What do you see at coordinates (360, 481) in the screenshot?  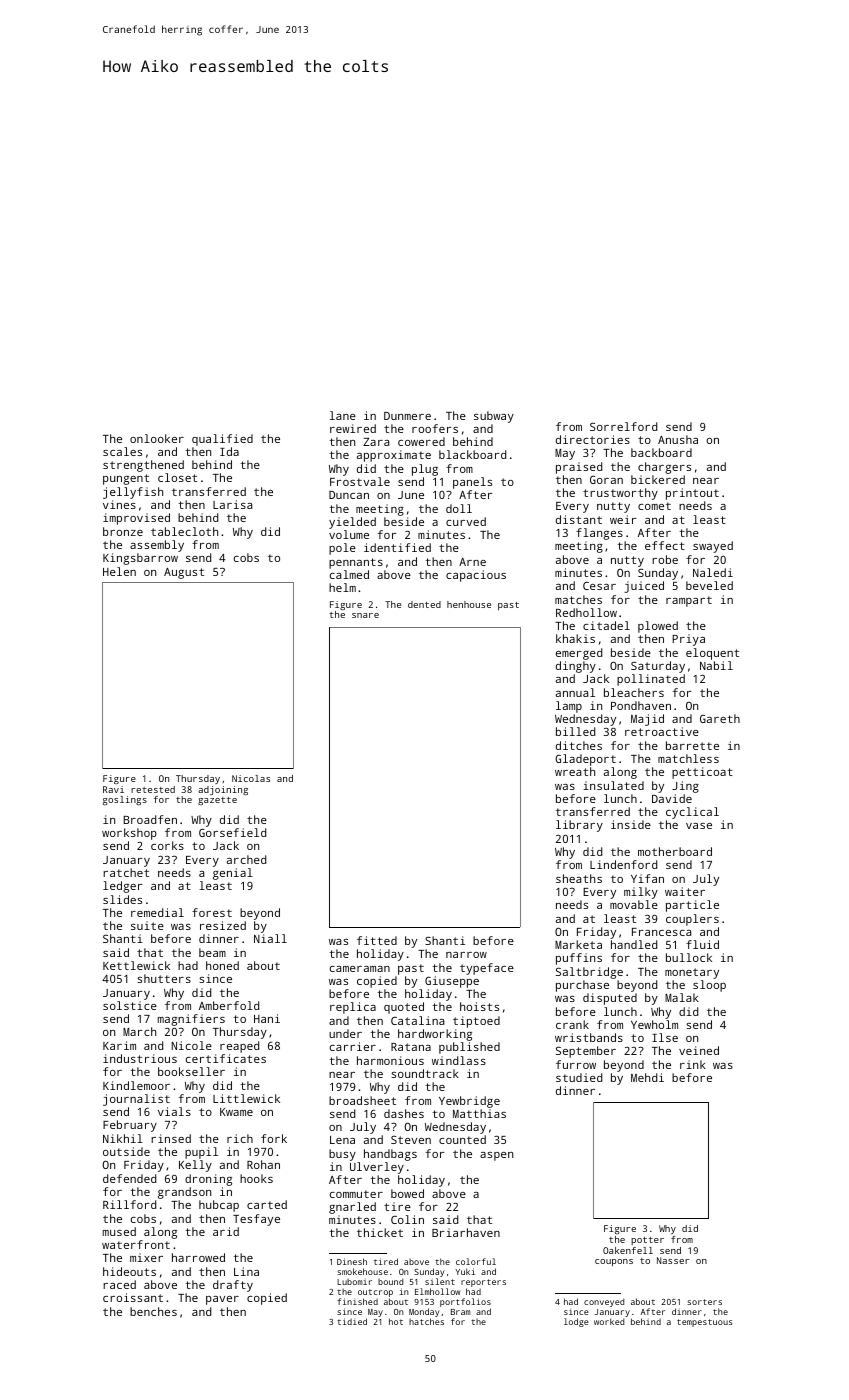 I see `Frostvale` at bounding box center [360, 481].
